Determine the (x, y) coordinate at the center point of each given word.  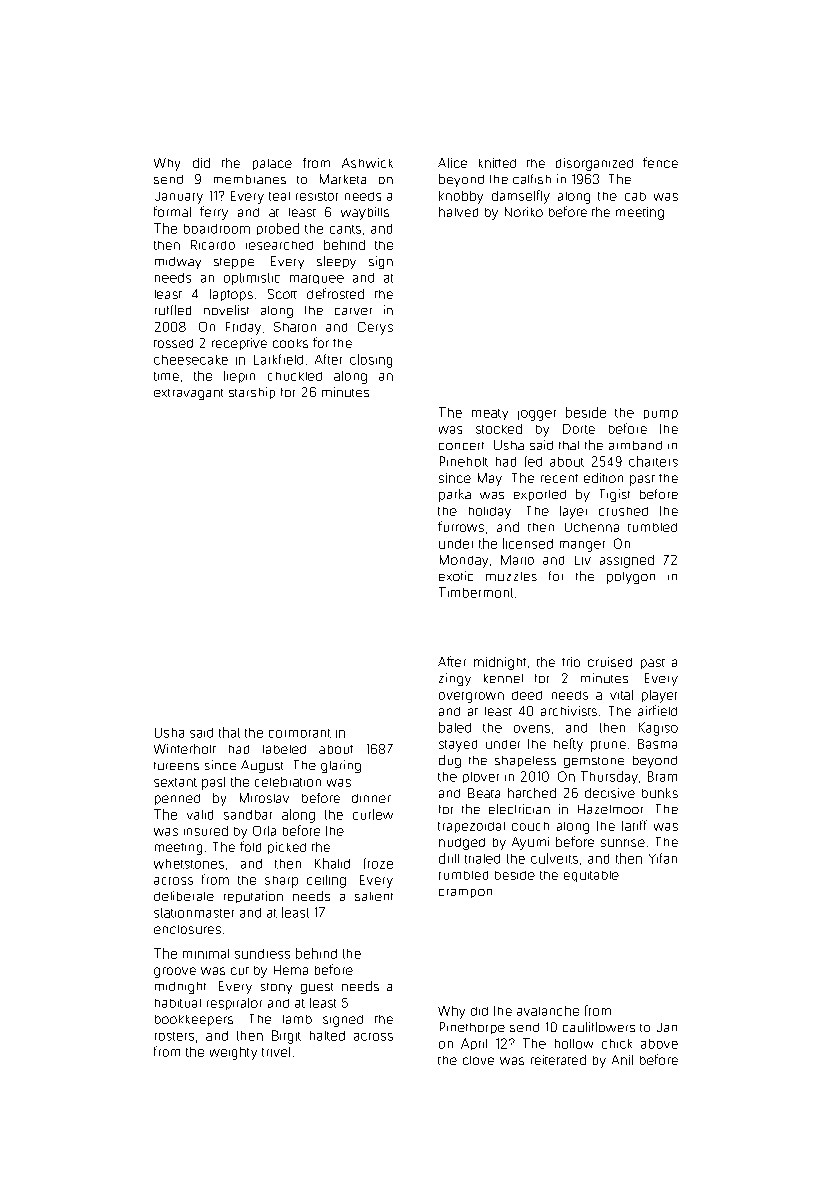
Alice (452, 163)
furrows (461, 526)
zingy (455, 679)
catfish (532, 179)
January (179, 198)
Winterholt (185, 749)
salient (374, 896)
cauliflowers (599, 1027)
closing (371, 361)
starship (252, 393)
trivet (276, 1052)
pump (661, 414)
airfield (657, 710)
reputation (253, 897)
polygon (631, 578)
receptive (239, 344)
